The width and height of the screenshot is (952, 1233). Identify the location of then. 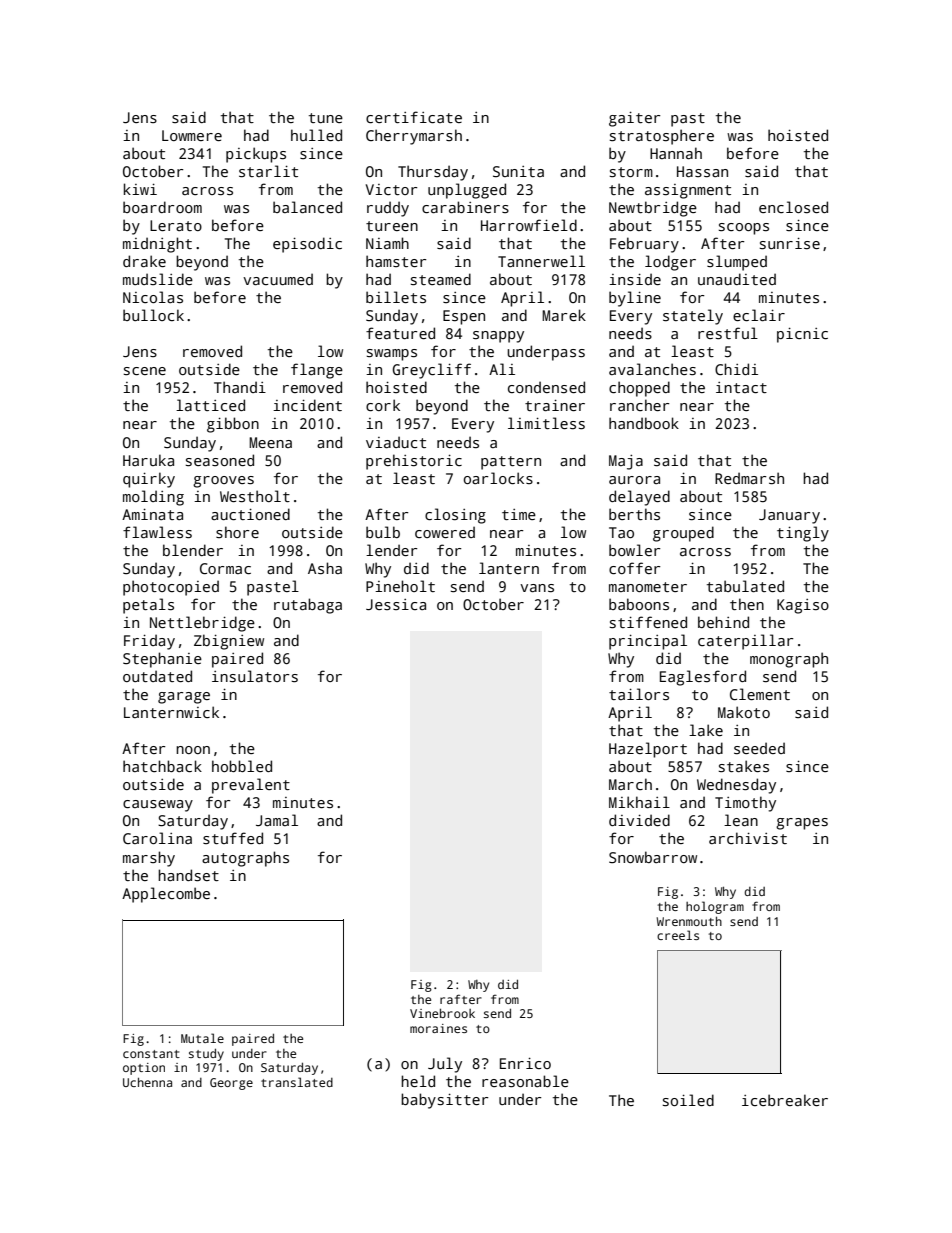
(747, 604).
